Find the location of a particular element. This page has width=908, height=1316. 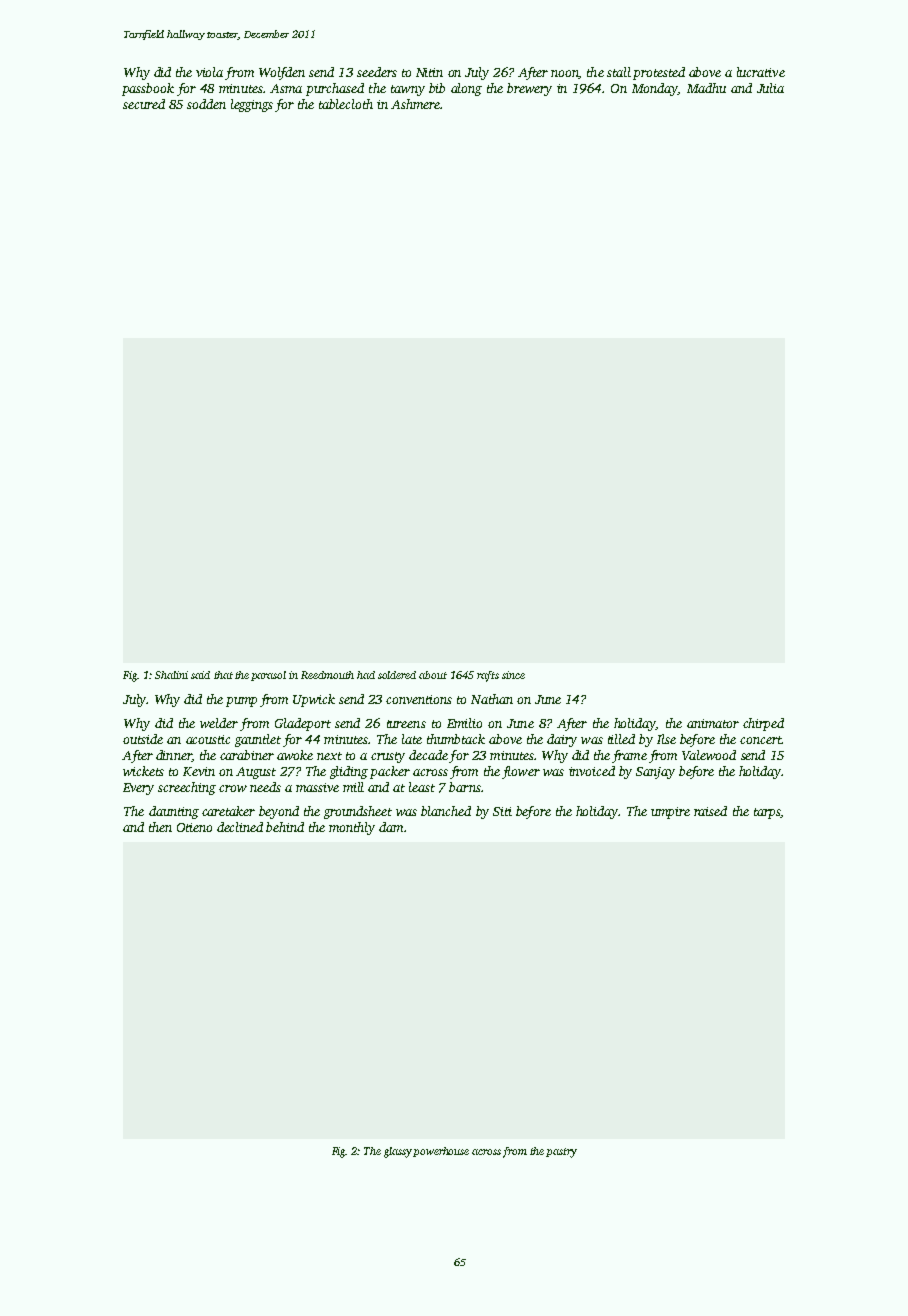

behind is located at coordinates (285, 827).
